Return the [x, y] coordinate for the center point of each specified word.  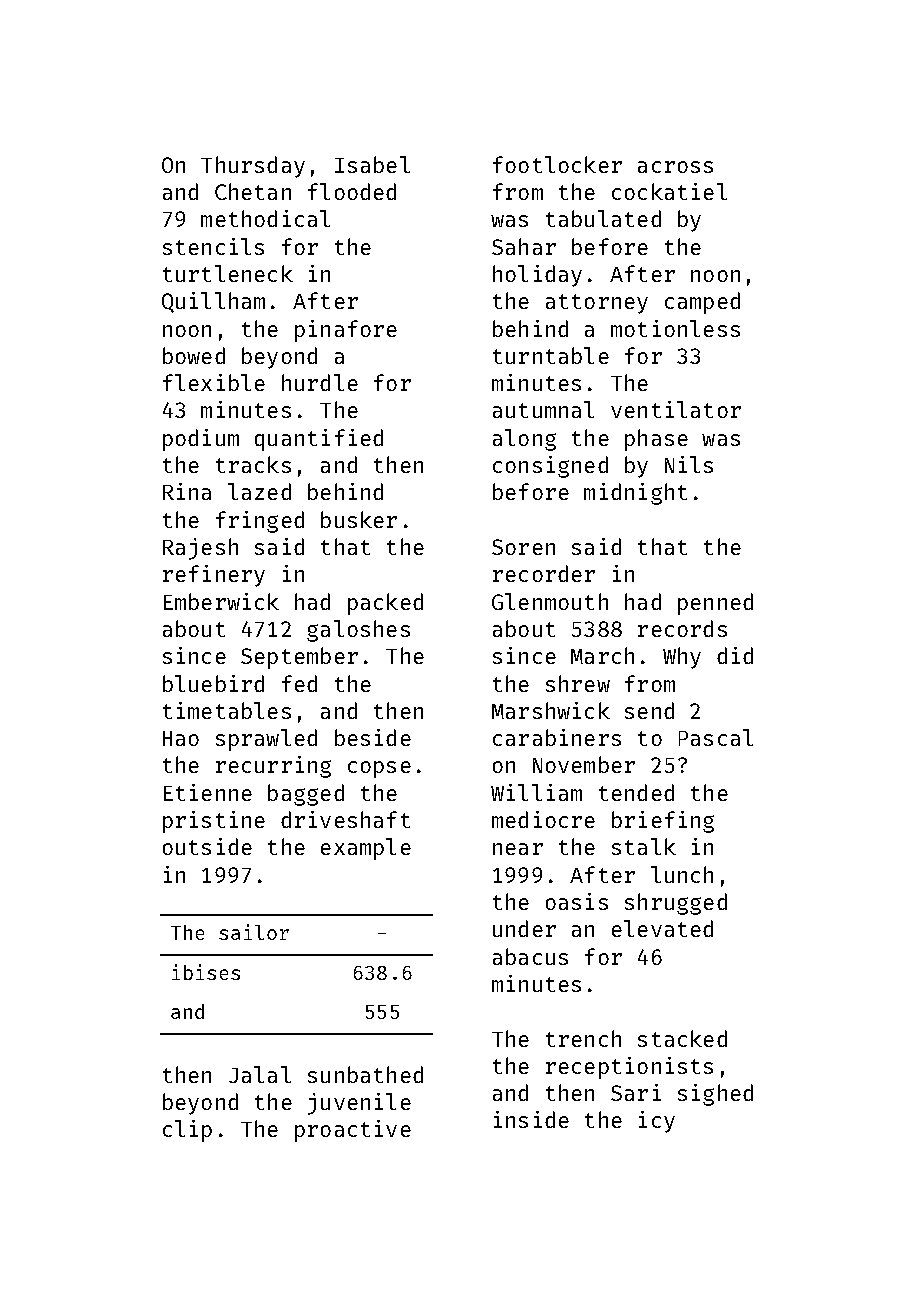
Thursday [253, 167]
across [675, 167]
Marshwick [551, 710]
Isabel [372, 164]
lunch [682, 874]
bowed [194, 355]
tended [636, 792]
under [524, 928]
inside [531, 1119]
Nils [689, 464]
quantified [319, 440]
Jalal [260, 1074]
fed [299, 683]
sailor [254, 932]
